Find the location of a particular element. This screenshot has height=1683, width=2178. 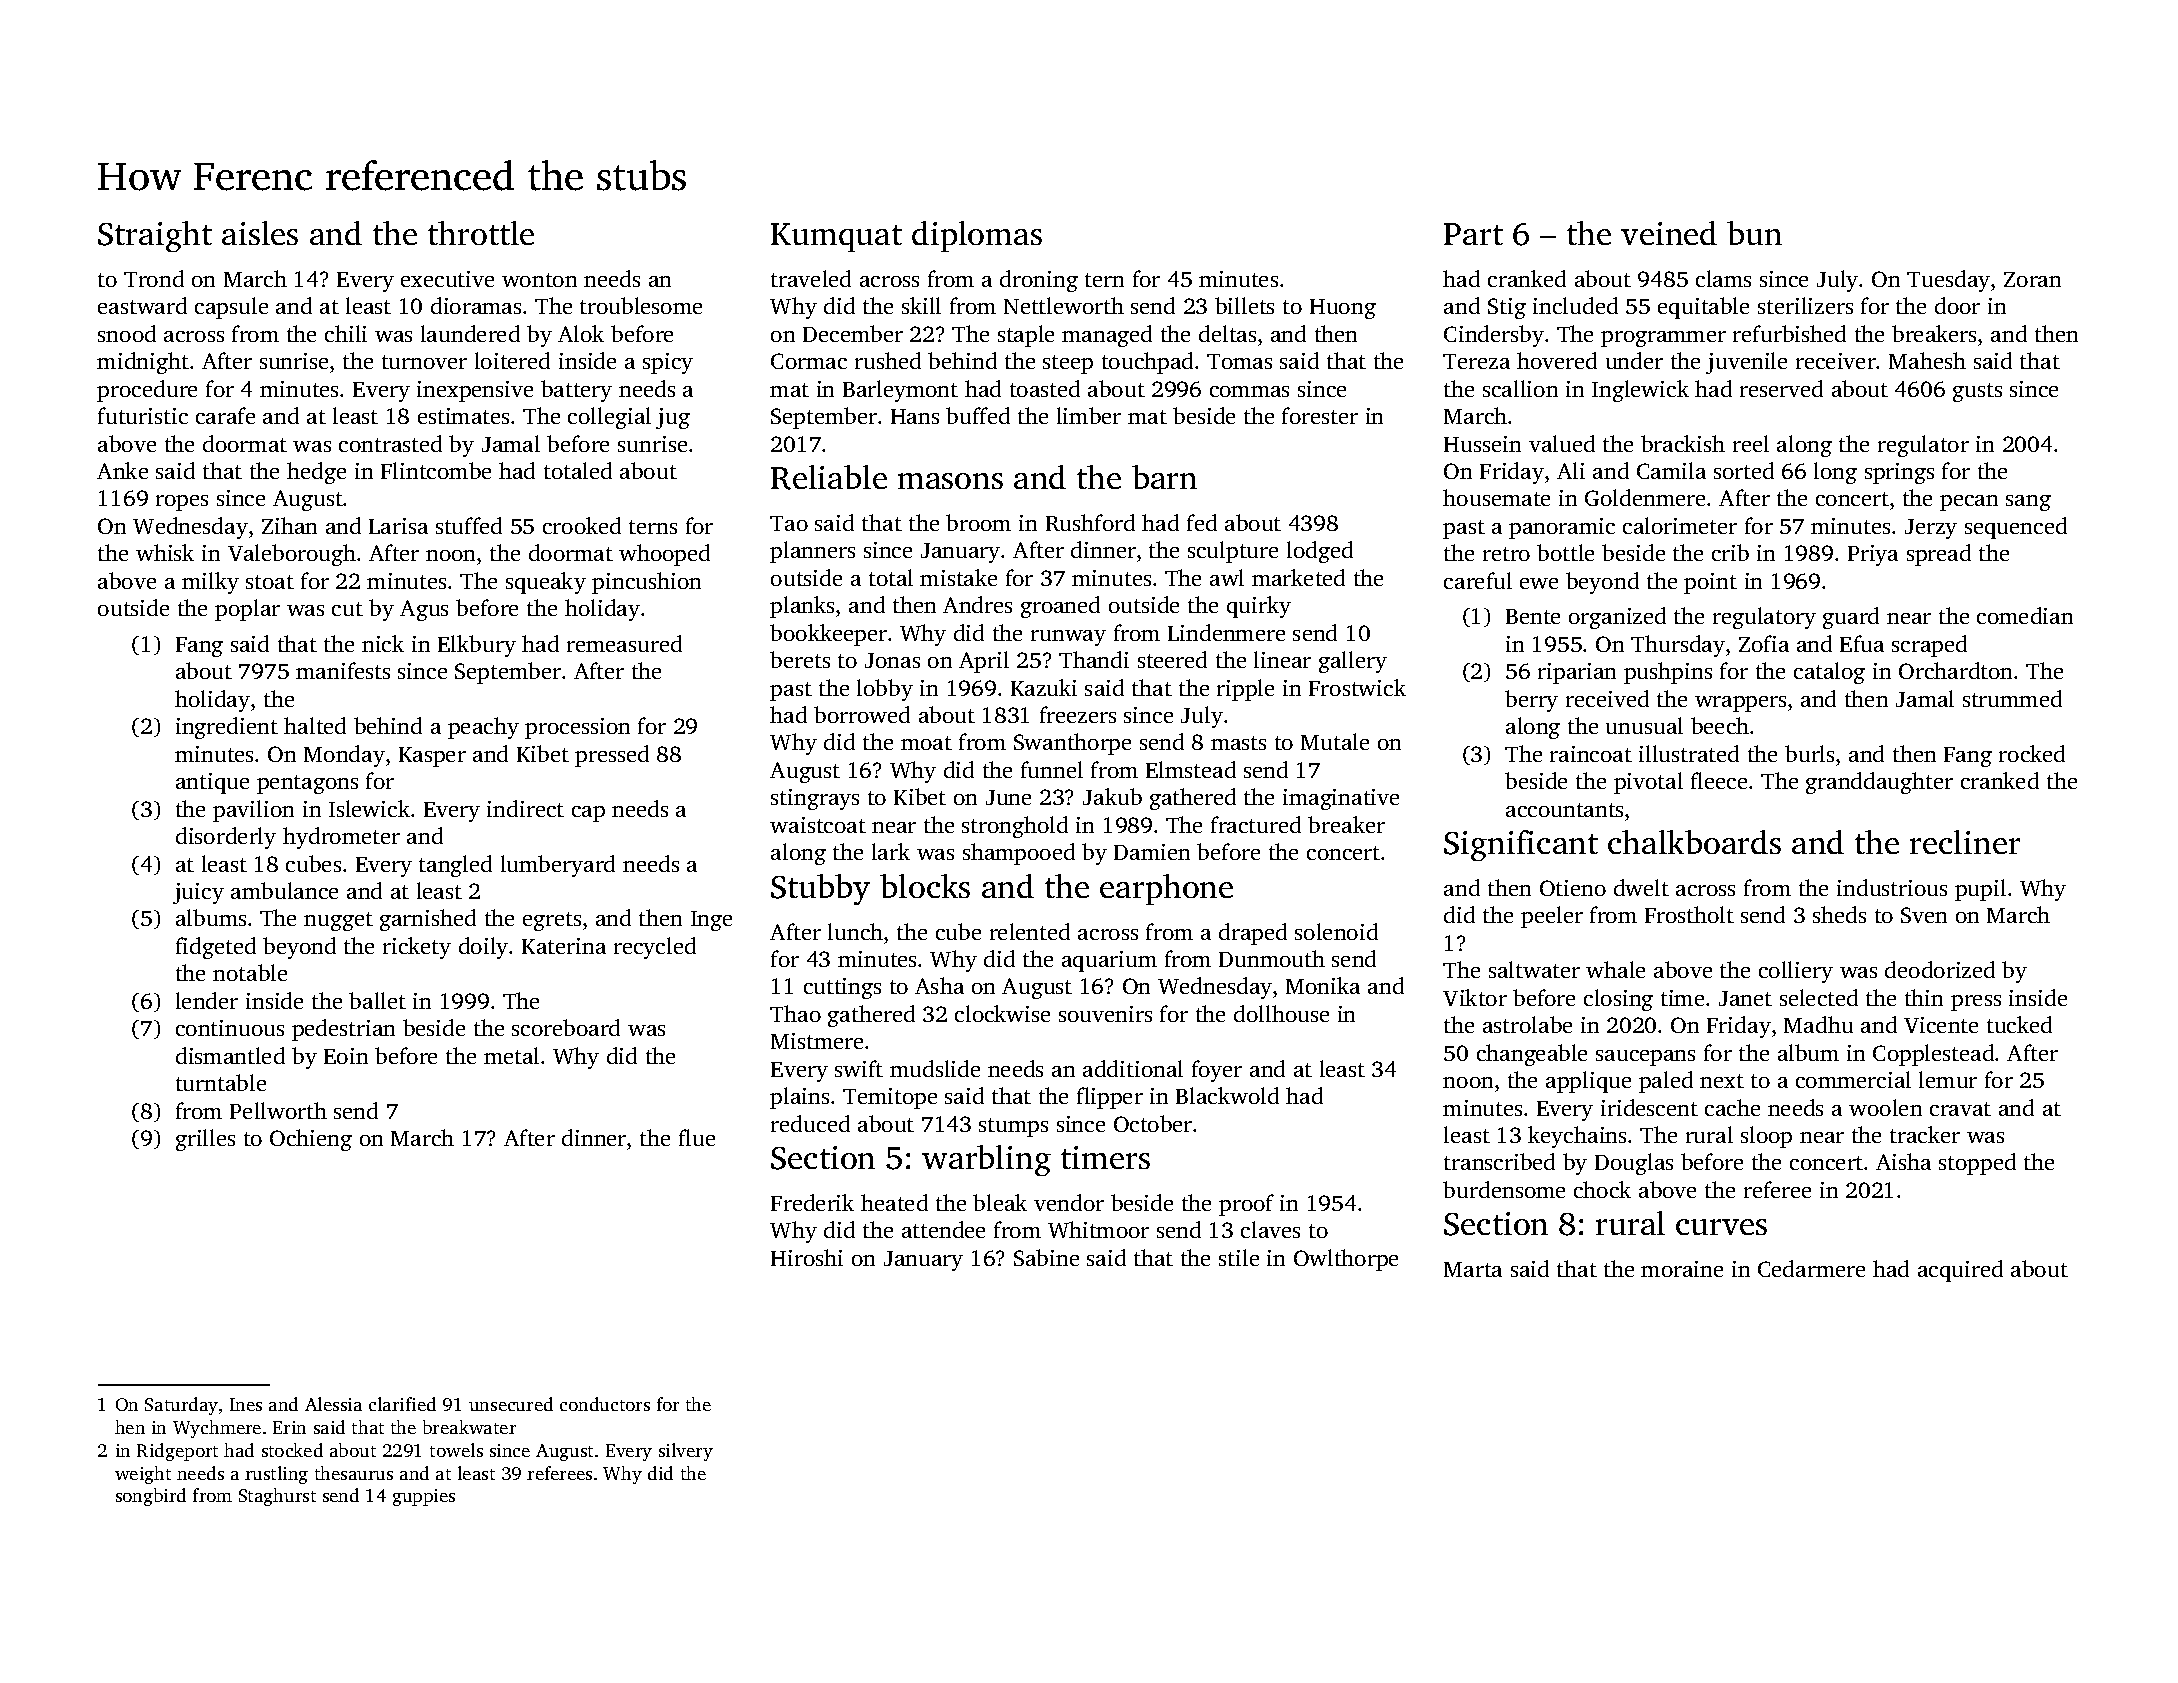

attendee is located at coordinates (943, 1229).
